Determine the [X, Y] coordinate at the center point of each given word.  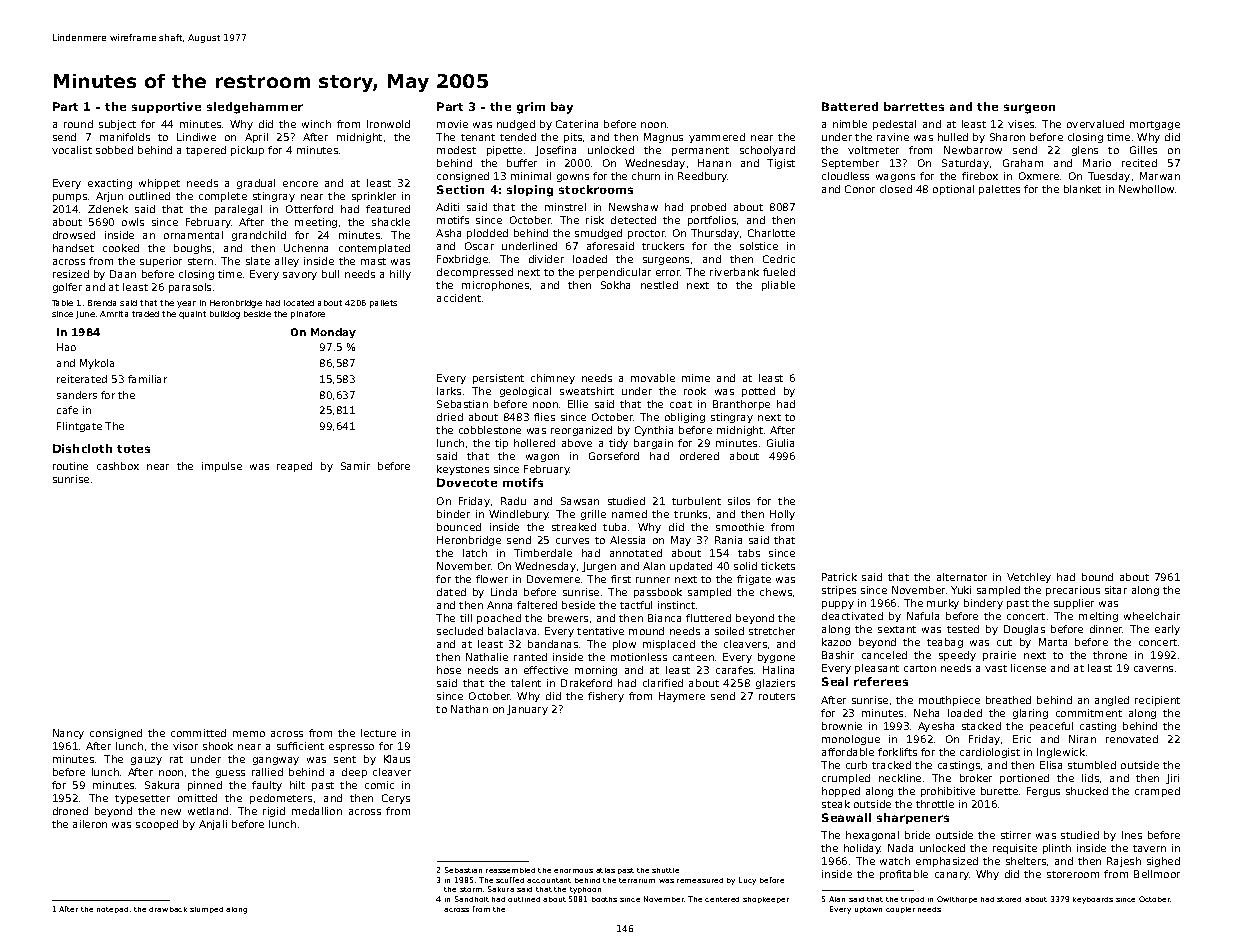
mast [373, 261]
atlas [605, 870]
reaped [294, 467]
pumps [70, 198]
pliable [778, 286]
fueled [779, 272]
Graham [1023, 163]
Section [460, 189]
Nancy [68, 734]
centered [722, 899]
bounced [459, 527]
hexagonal [872, 836]
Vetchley [1029, 578]
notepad [112, 910]
